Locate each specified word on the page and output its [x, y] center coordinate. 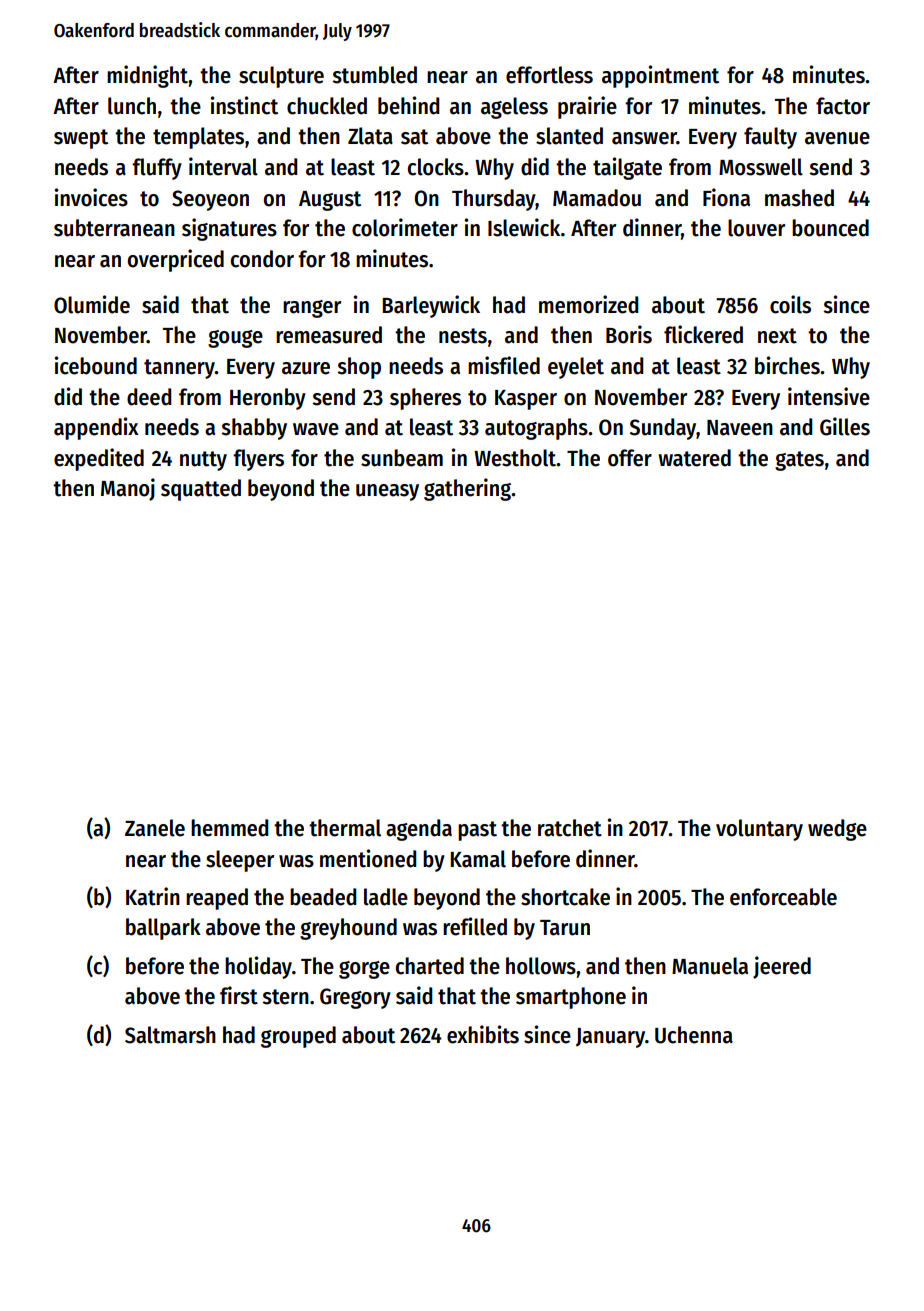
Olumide [92, 304]
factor [843, 106]
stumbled [374, 75]
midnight [148, 76]
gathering [468, 489]
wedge [837, 830]
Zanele [155, 828]
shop [359, 368]
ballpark [163, 929]
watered [694, 458]
